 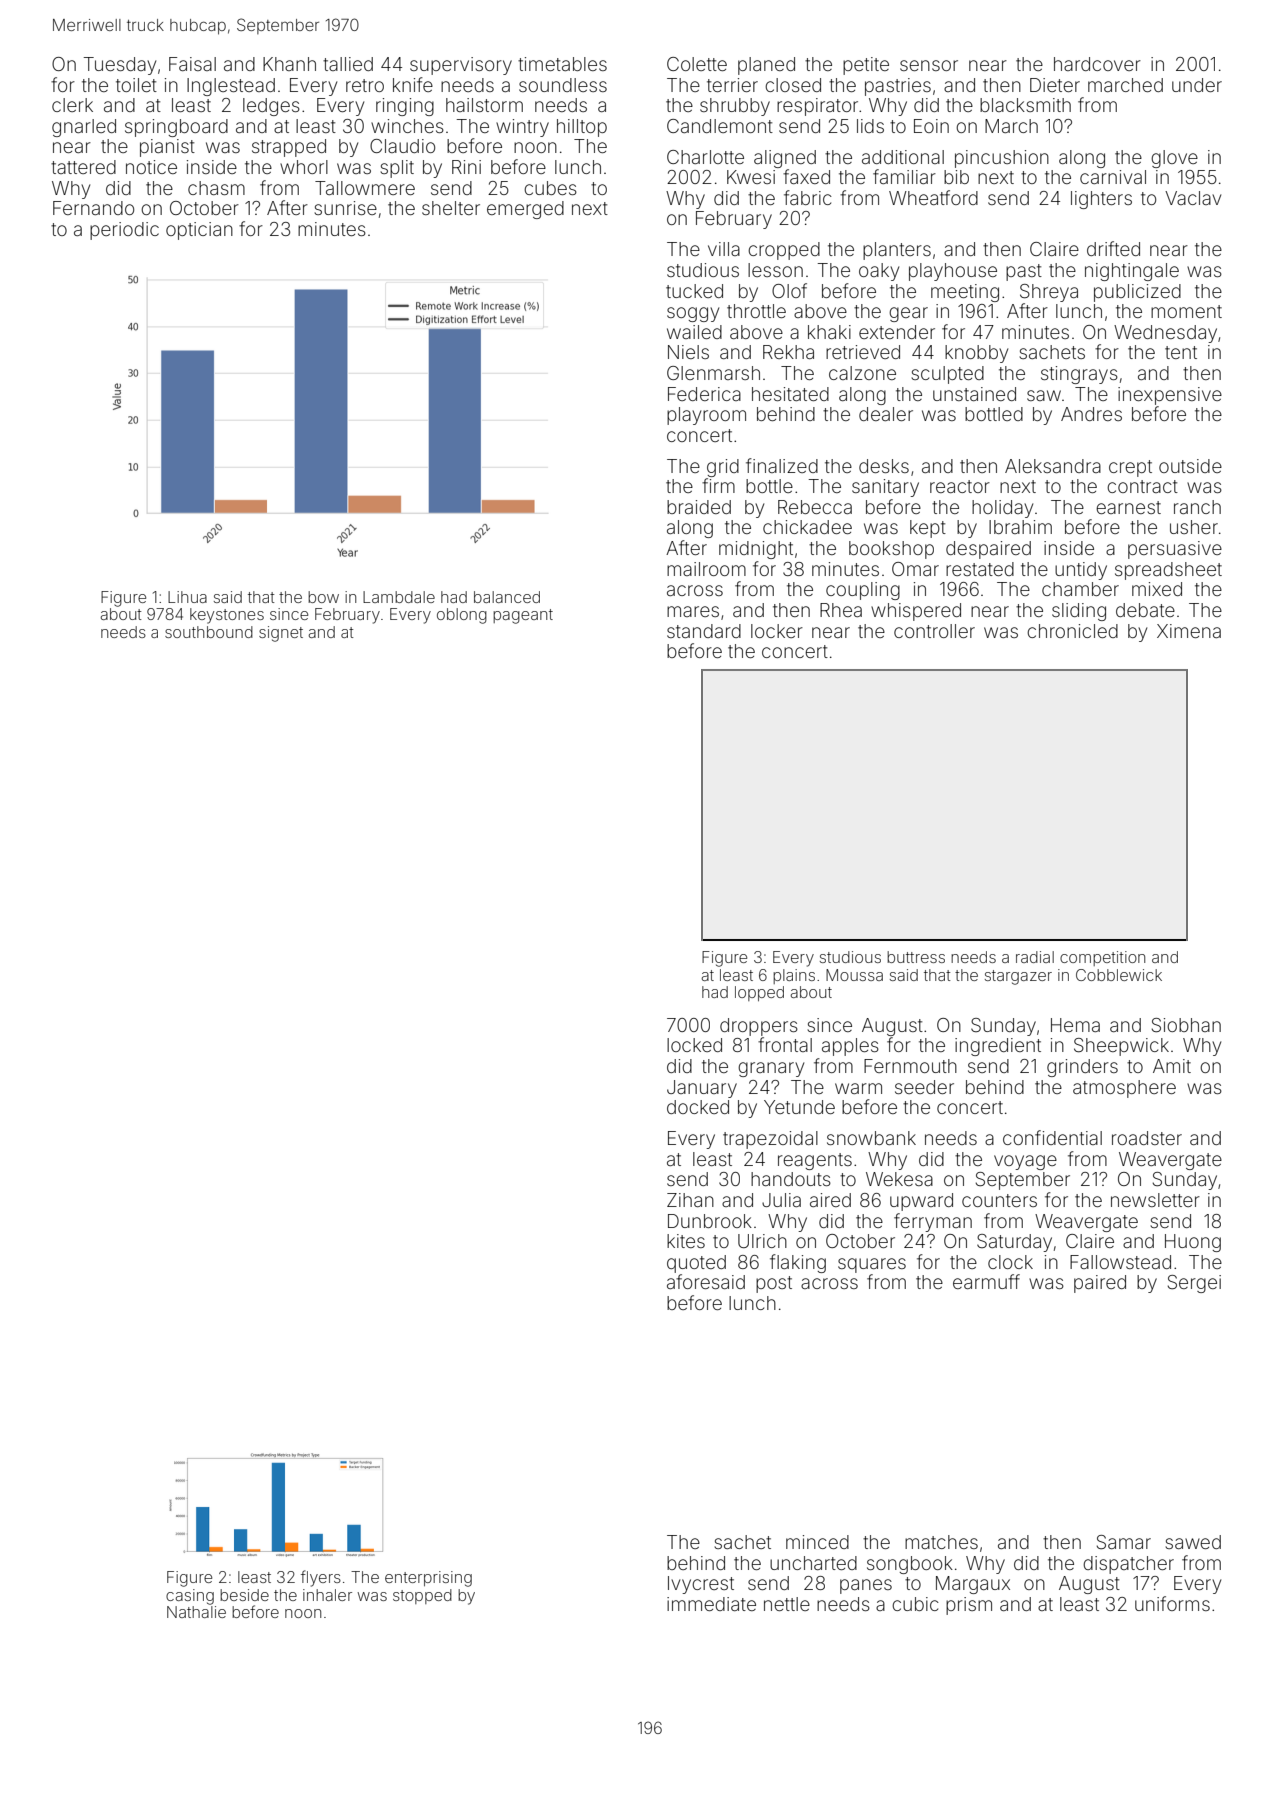 I want to click on contract, so click(x=1142, y=486).
